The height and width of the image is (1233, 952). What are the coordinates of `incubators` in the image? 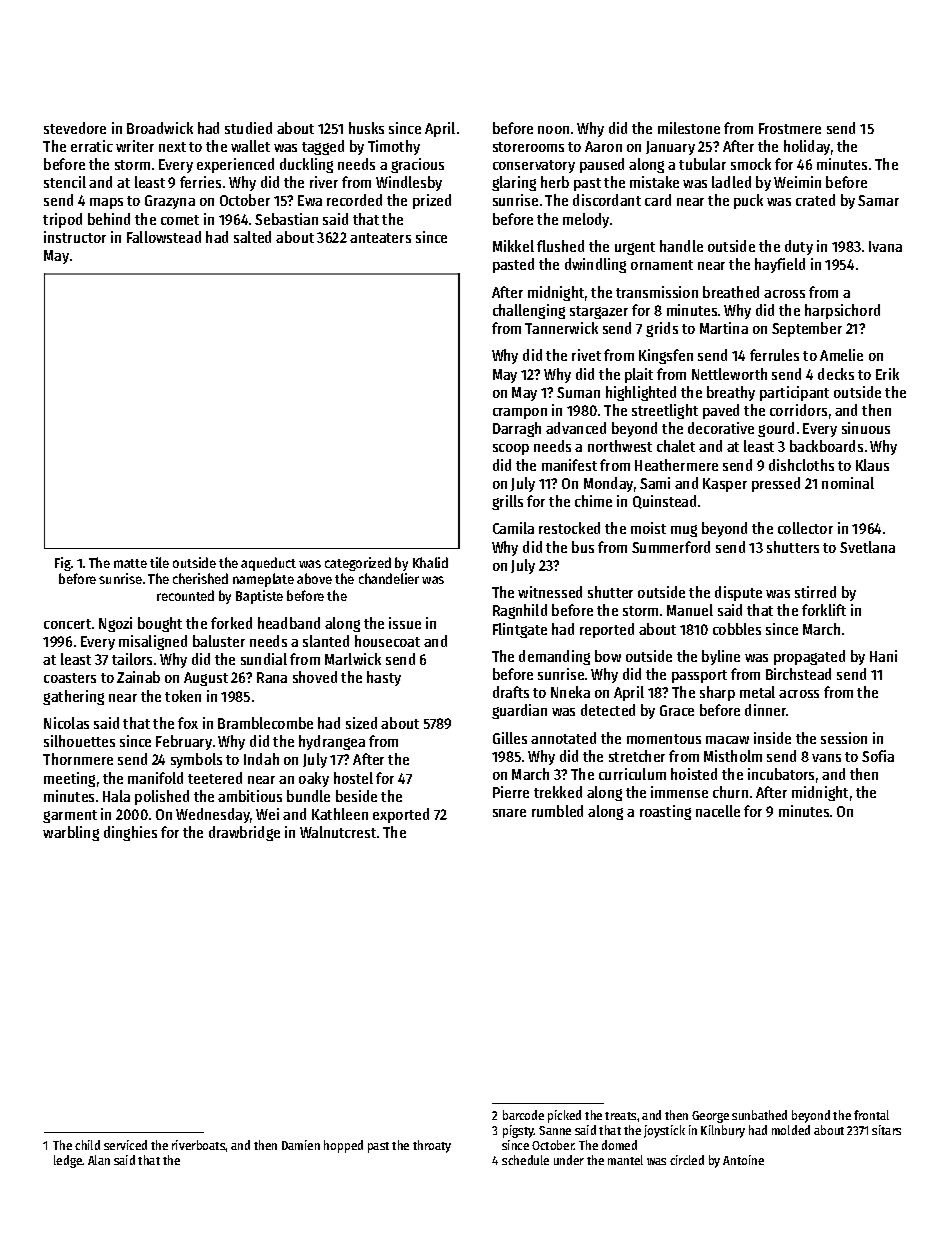 It's located at (781, 774).
